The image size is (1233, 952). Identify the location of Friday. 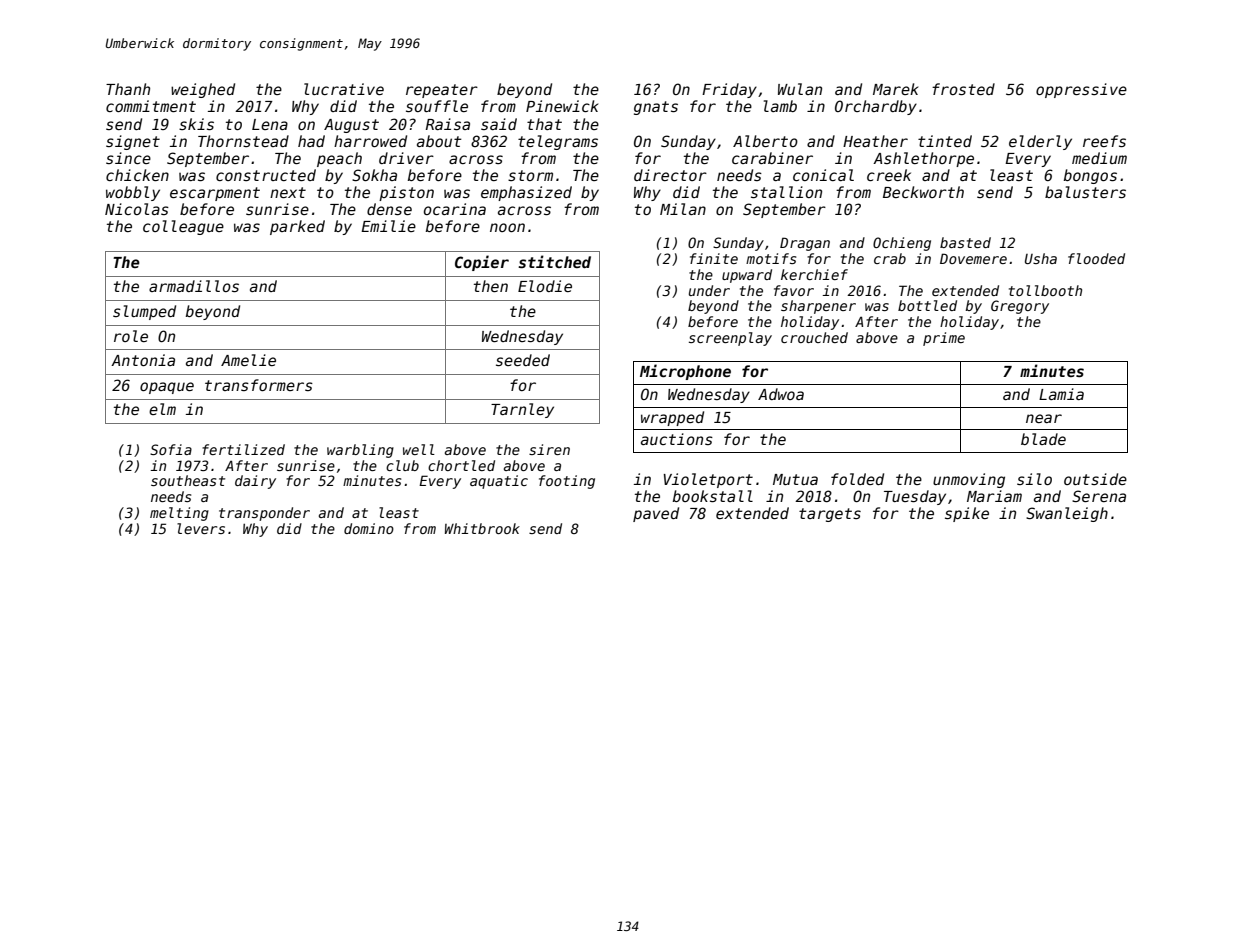
(729, 90).
